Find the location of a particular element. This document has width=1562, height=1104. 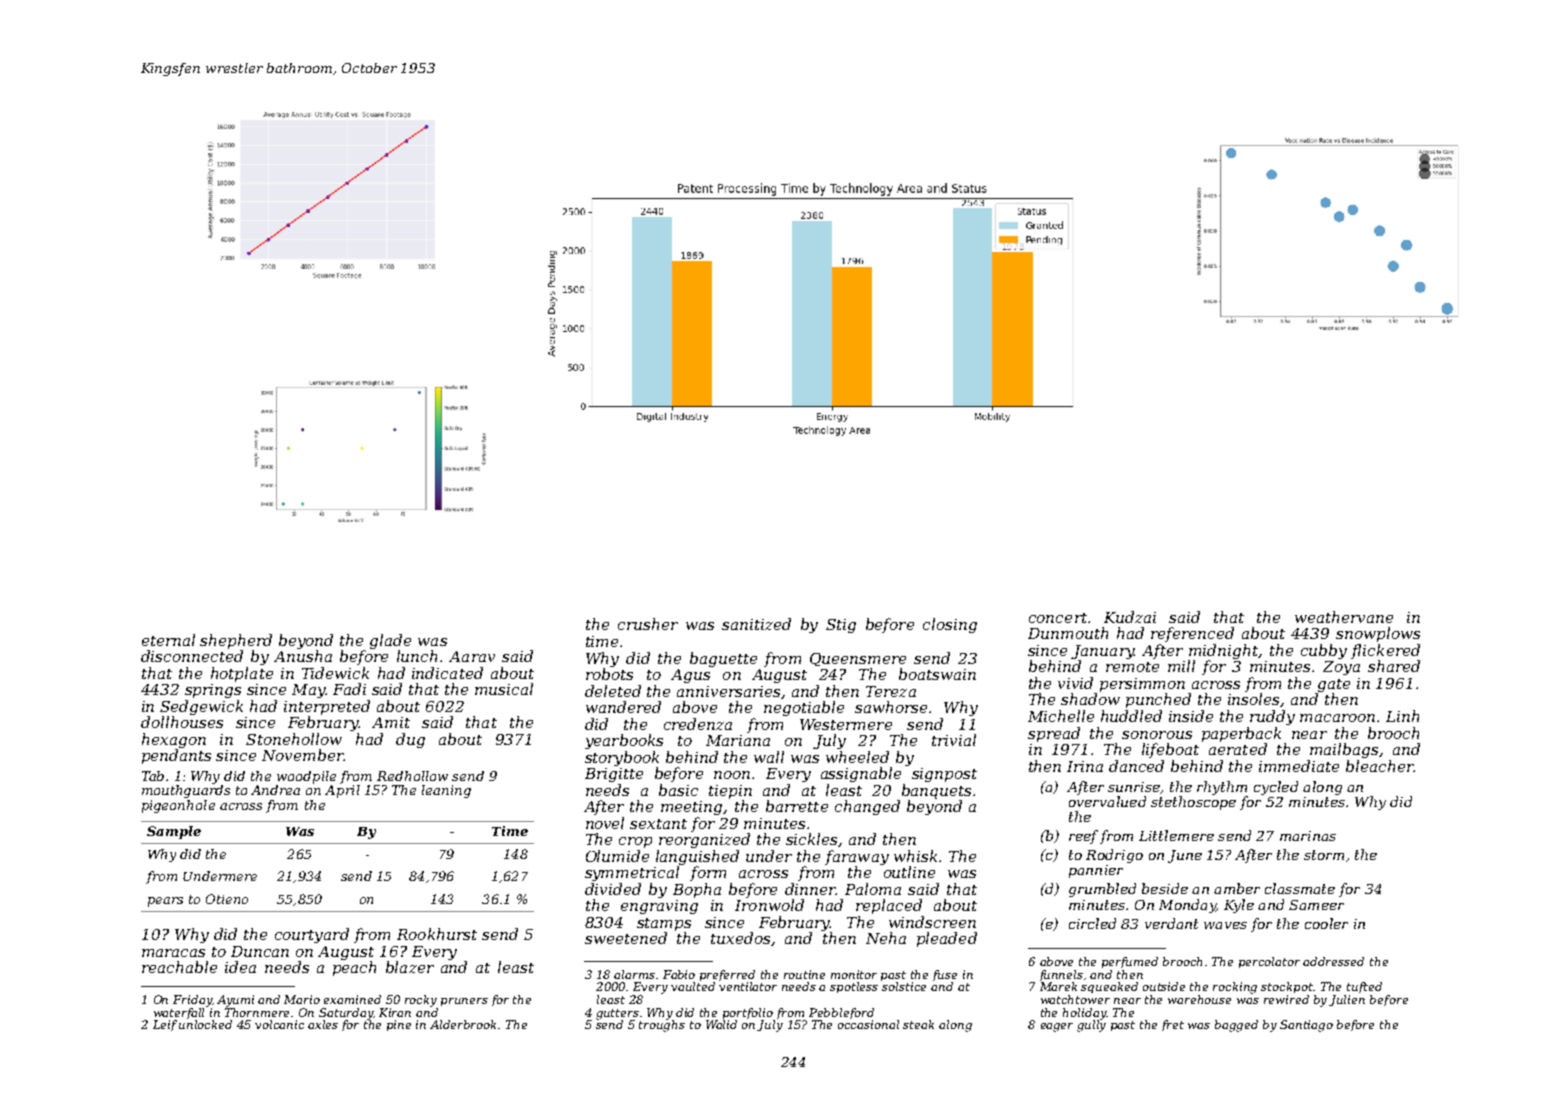

Andrea is located at coordinates (275, 790).
